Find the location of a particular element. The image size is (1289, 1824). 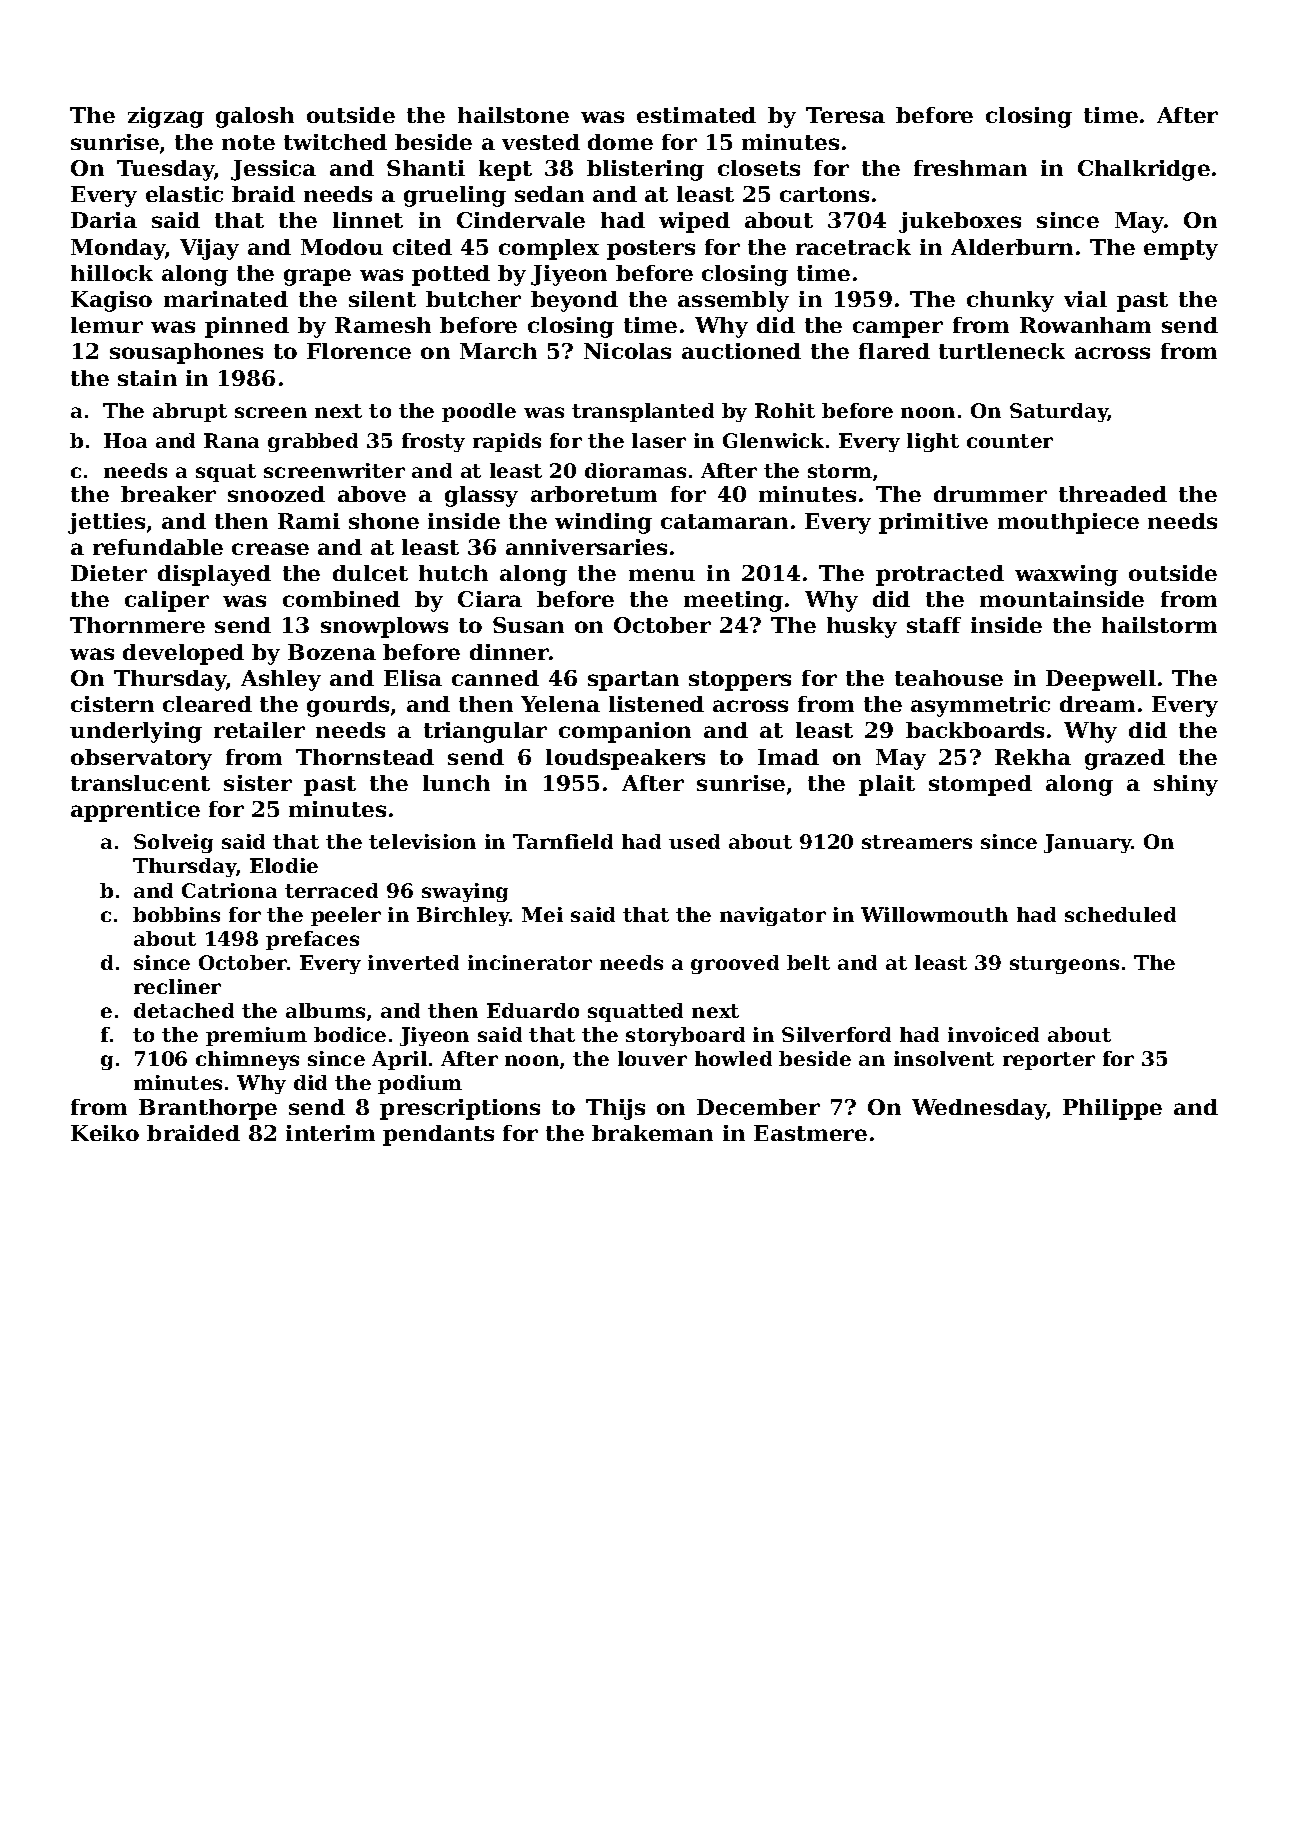

bodice is located at coordinates (350, 1034).
